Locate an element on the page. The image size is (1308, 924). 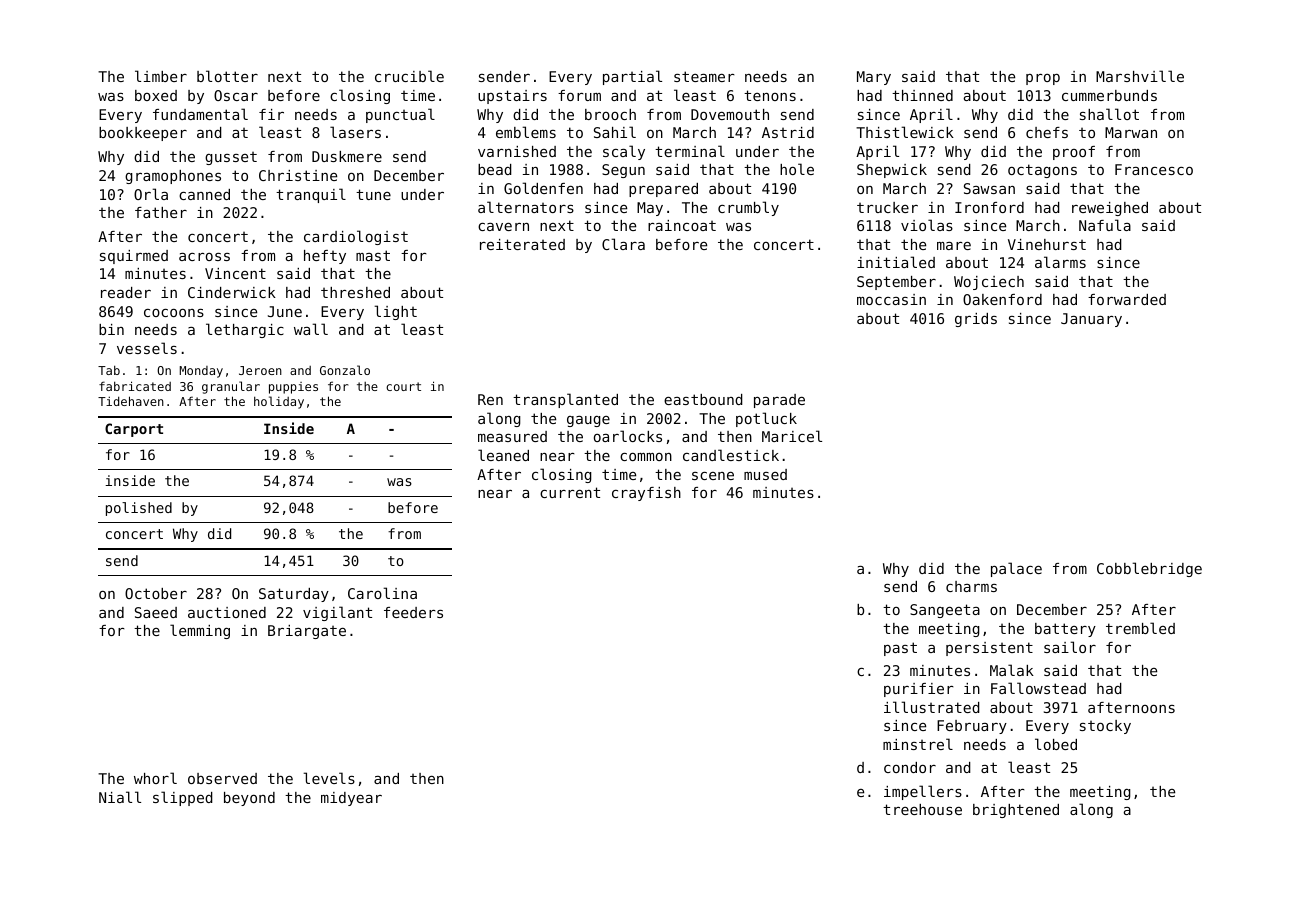
levels is located at coordinates (329, 778).
